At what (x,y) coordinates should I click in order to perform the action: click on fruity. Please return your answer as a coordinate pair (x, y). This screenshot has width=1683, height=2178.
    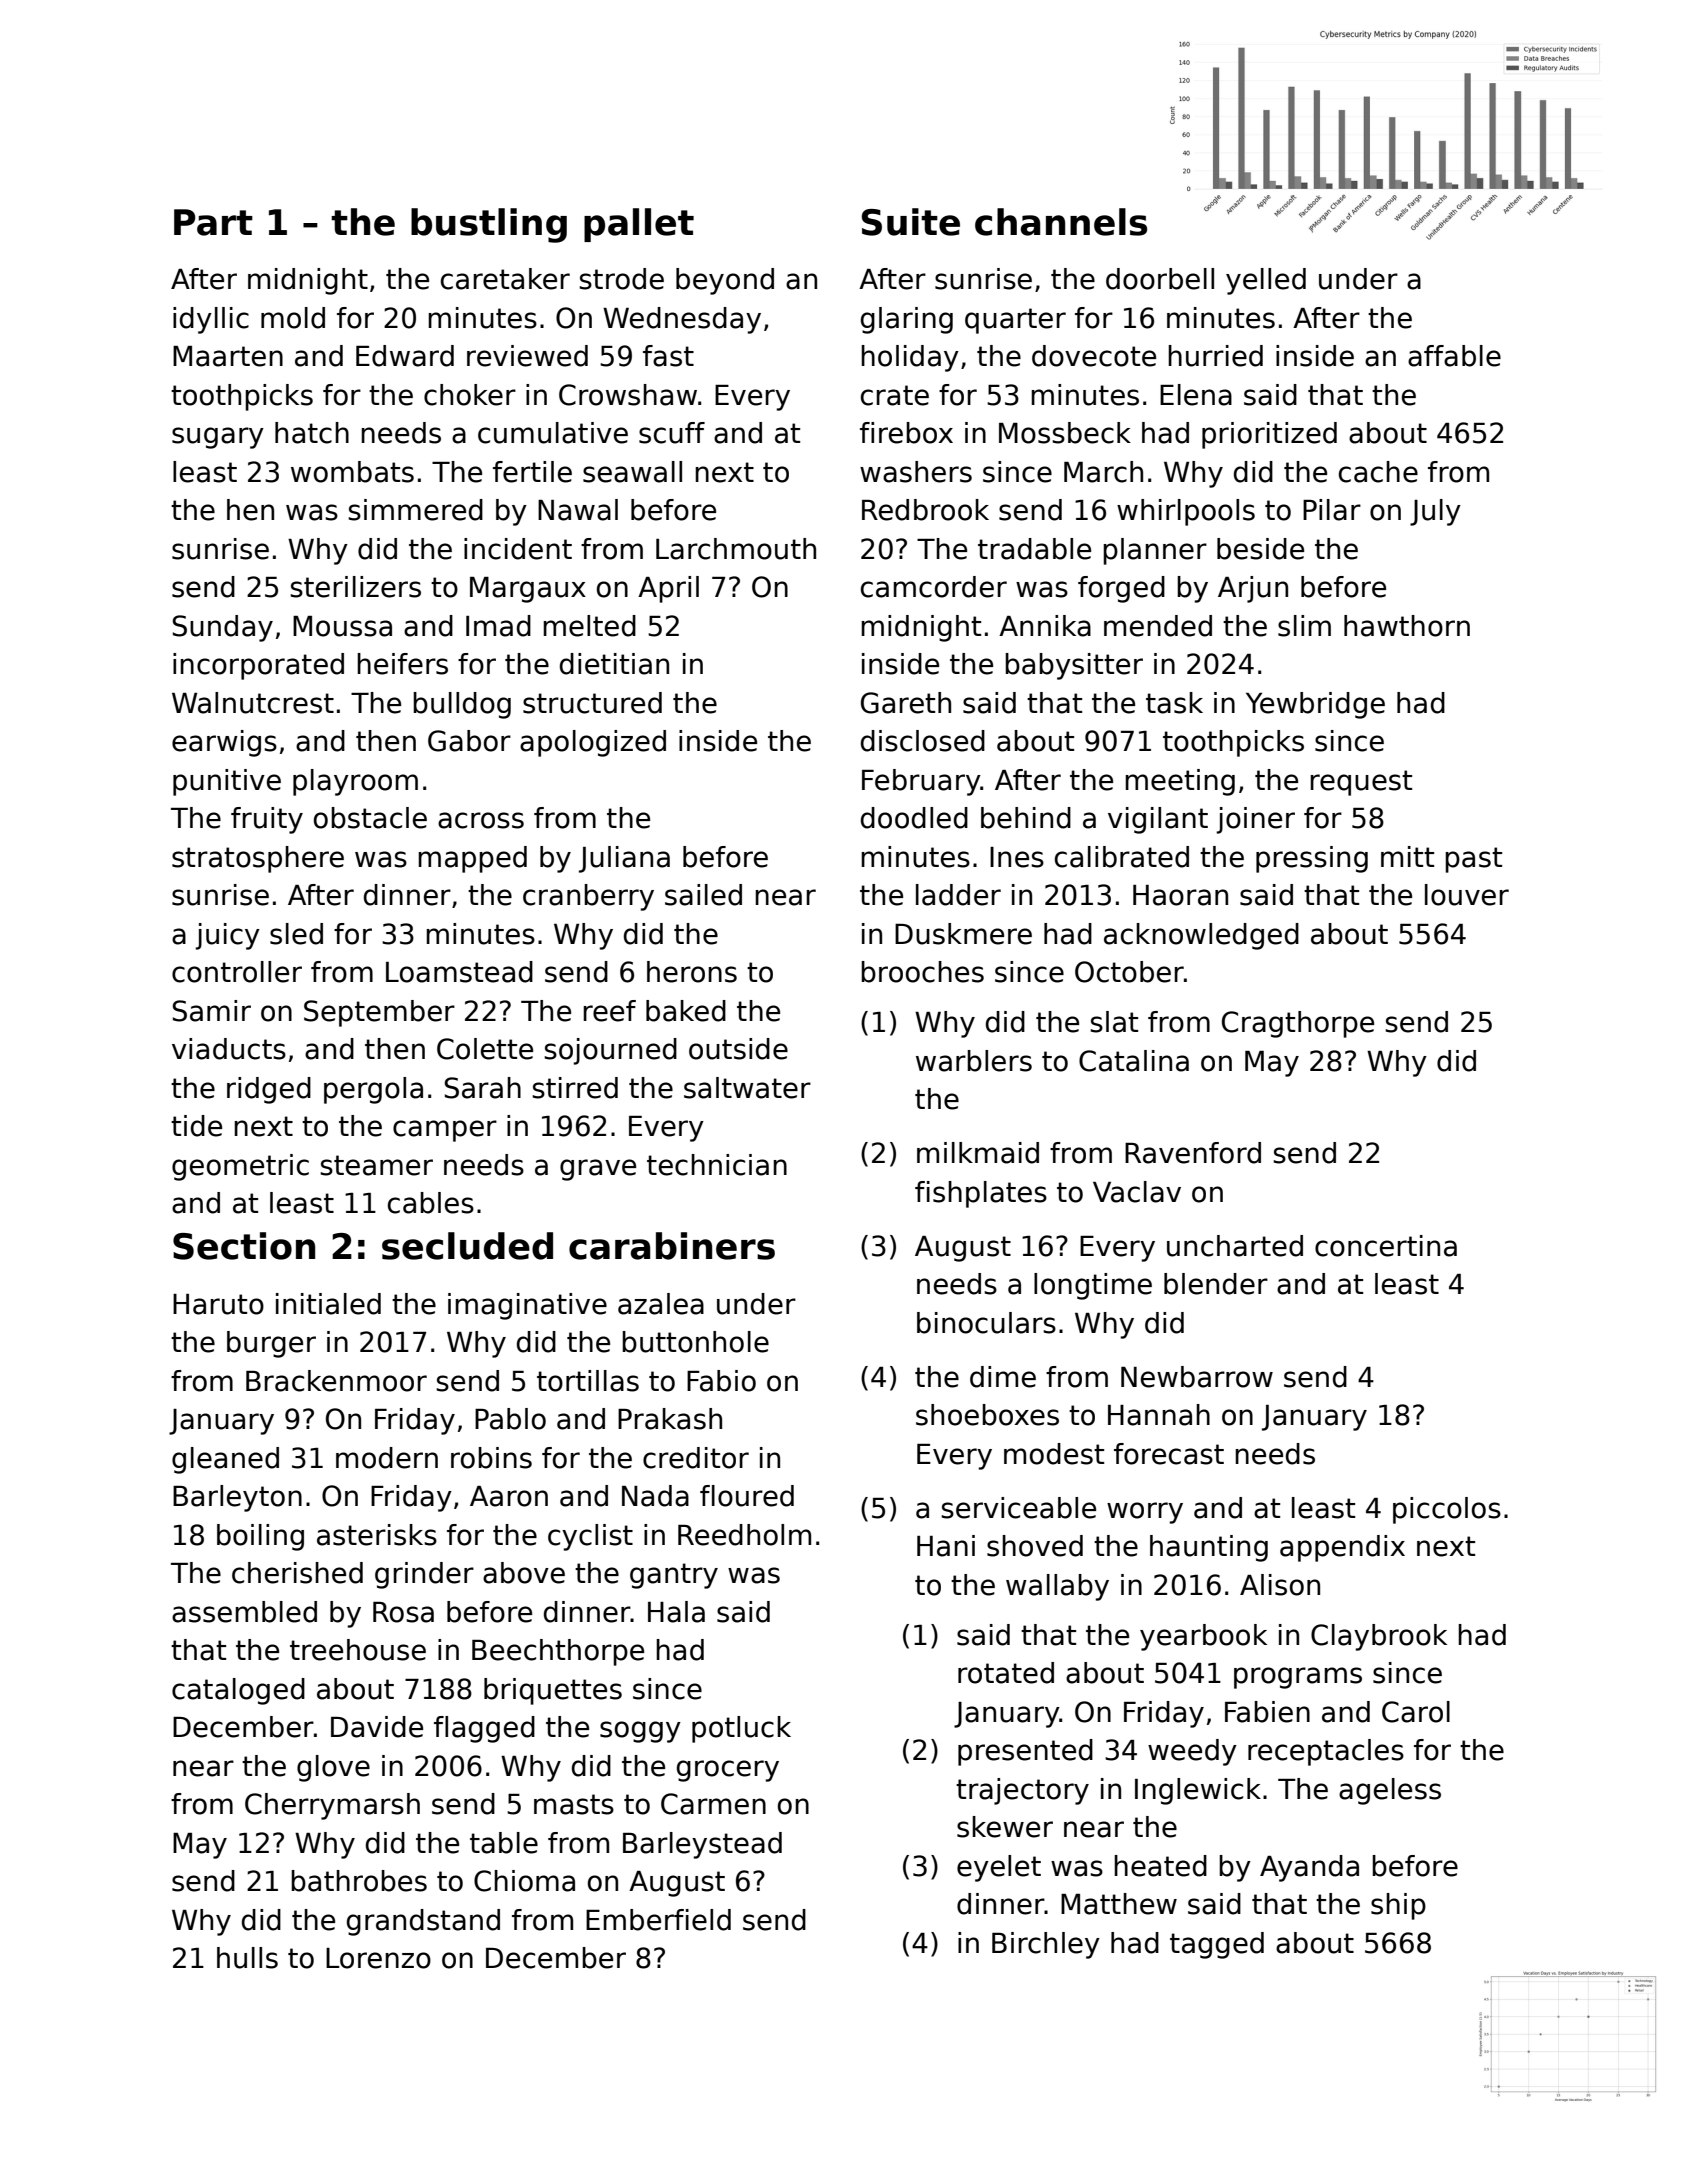
    Looking at the image, I should click on (267, 820).
